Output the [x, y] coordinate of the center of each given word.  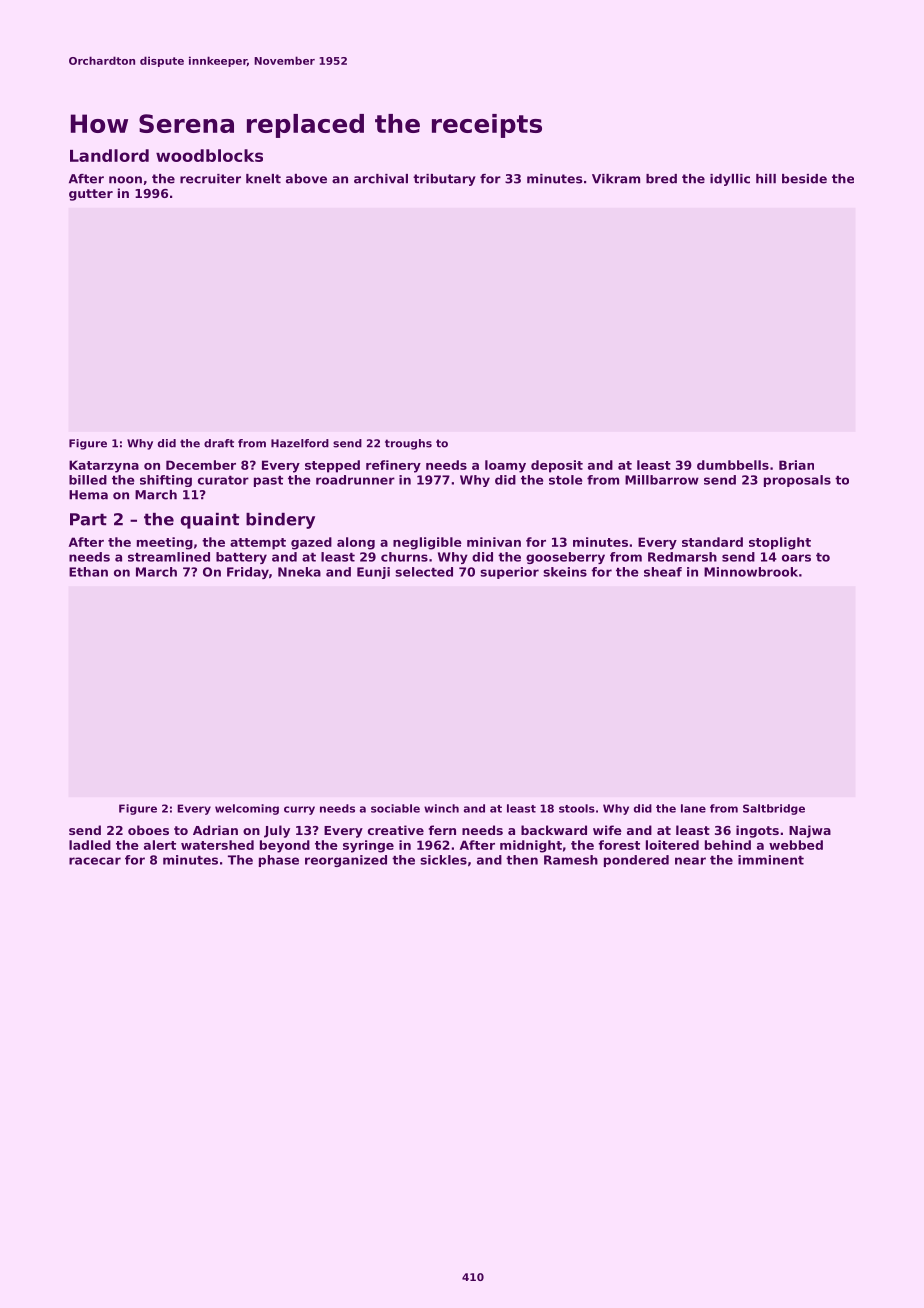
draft [219, 443]
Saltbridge [774, 809]
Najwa [810, 831]
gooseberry [565, 558]
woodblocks [209, 155]
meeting [165, 543]
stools [577, 808]
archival [381, 179]
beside [804, 179]
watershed [217, 845]
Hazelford [300, 443]
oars [796, 558]
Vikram [616, 179]
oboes [148, 830]
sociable [395, 808]
